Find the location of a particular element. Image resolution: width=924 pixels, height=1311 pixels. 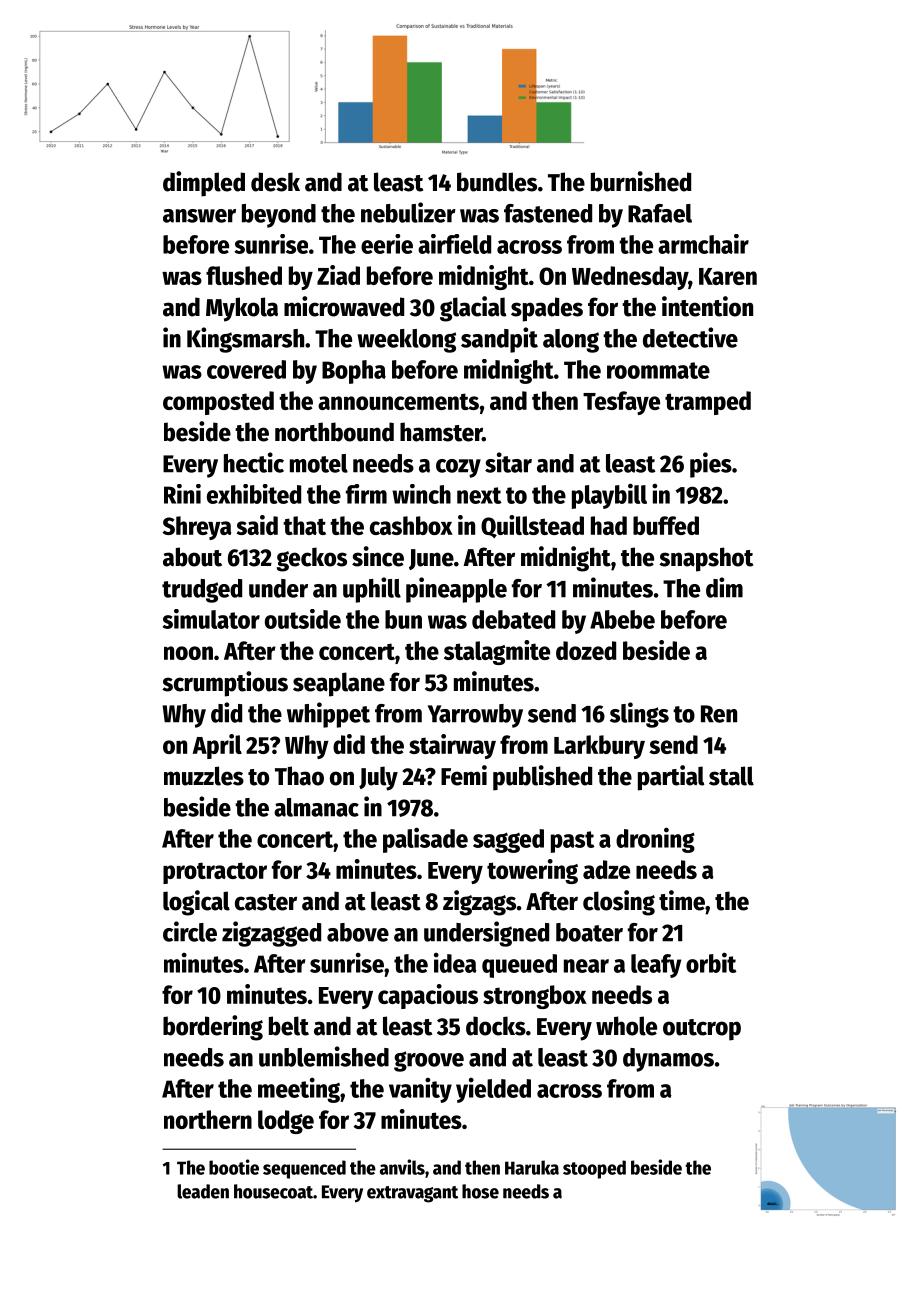

muzzles is located at coordinates (204, 776).
